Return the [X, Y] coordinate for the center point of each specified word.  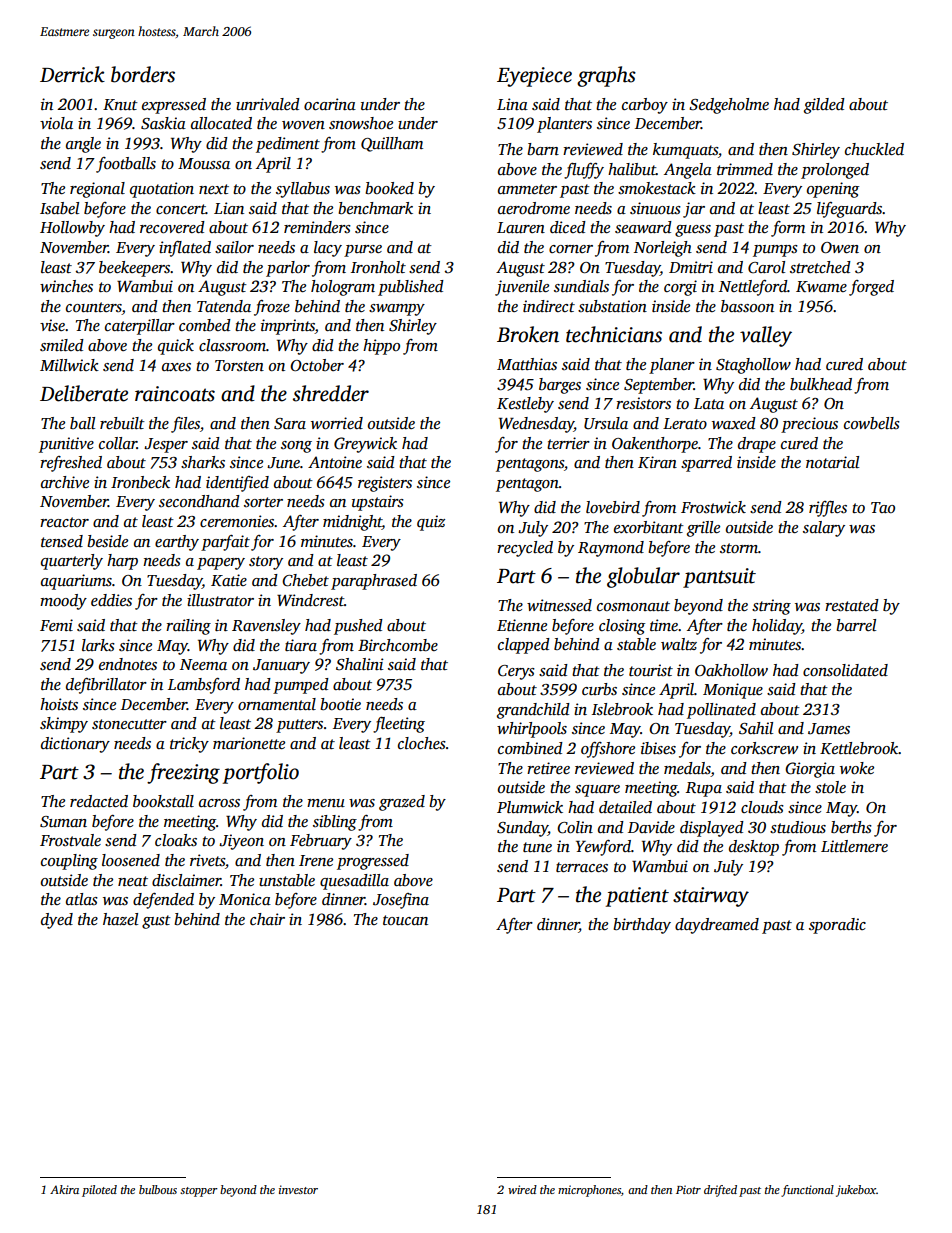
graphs [606, 76]
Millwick [69, 365]
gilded [824, 106]
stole [830, 787]
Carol [766, 267]
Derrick [72, 74]
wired [522, 1189]
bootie [340, 704]
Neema [203, 664]
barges [560, 386]
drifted [720, 1191]
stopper [199, 1192]
